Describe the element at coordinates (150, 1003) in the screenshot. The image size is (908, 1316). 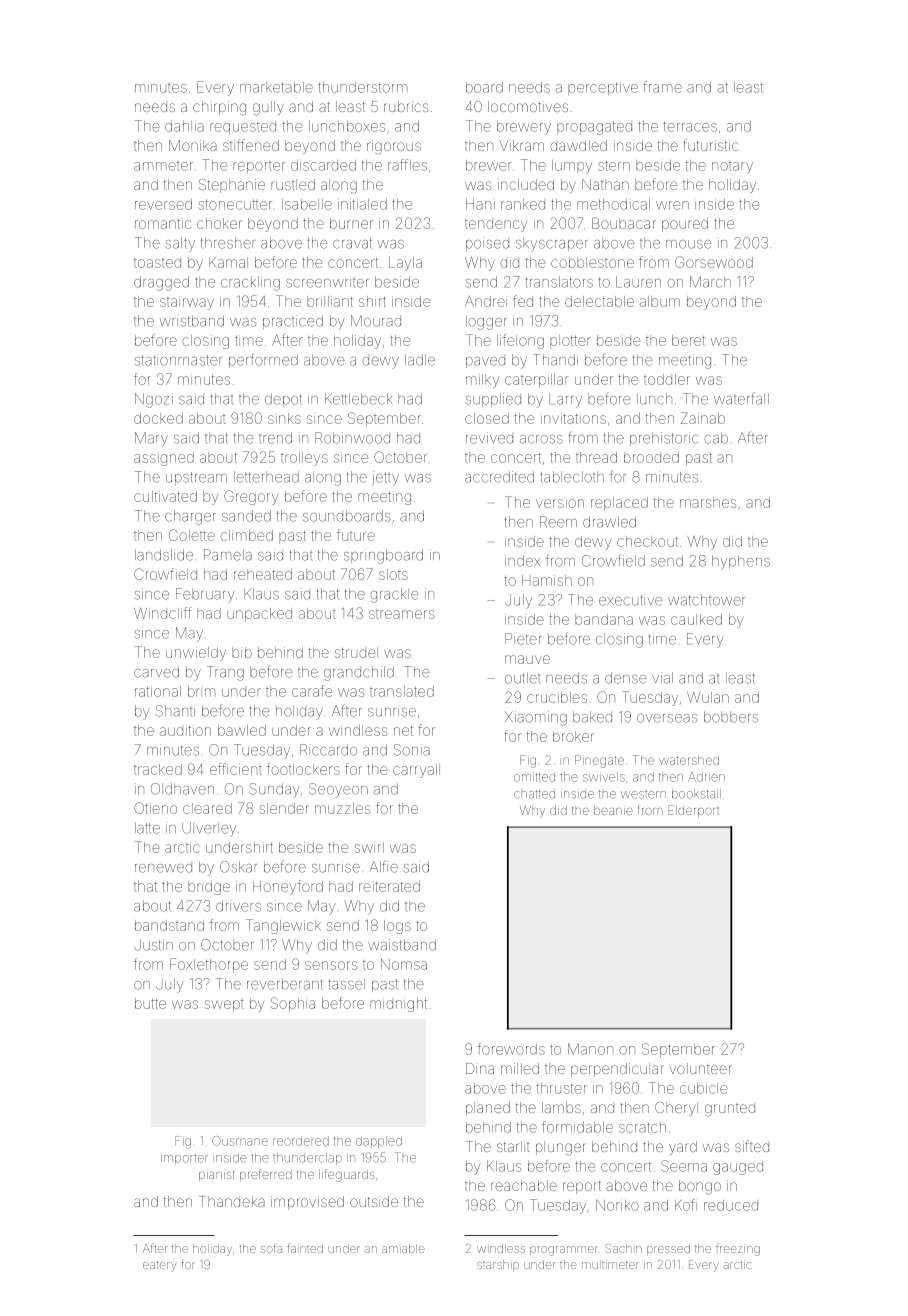
I see `butte` at that location.
